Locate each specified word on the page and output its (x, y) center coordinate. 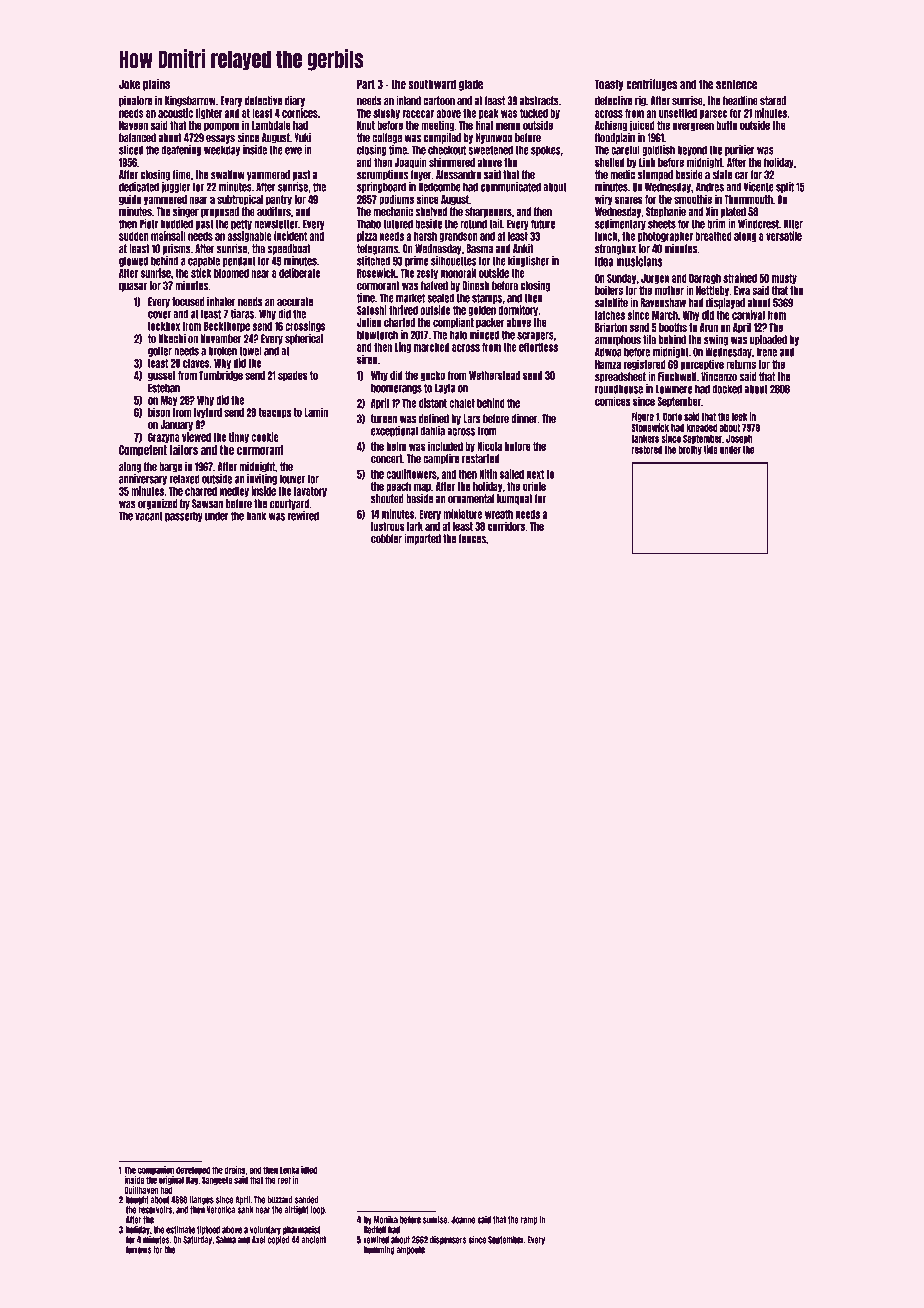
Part (366, 84)
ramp (529, 1221)
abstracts (539, 101)
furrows (139, 1250)
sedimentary (620, 224)
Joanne (463, 1220)
